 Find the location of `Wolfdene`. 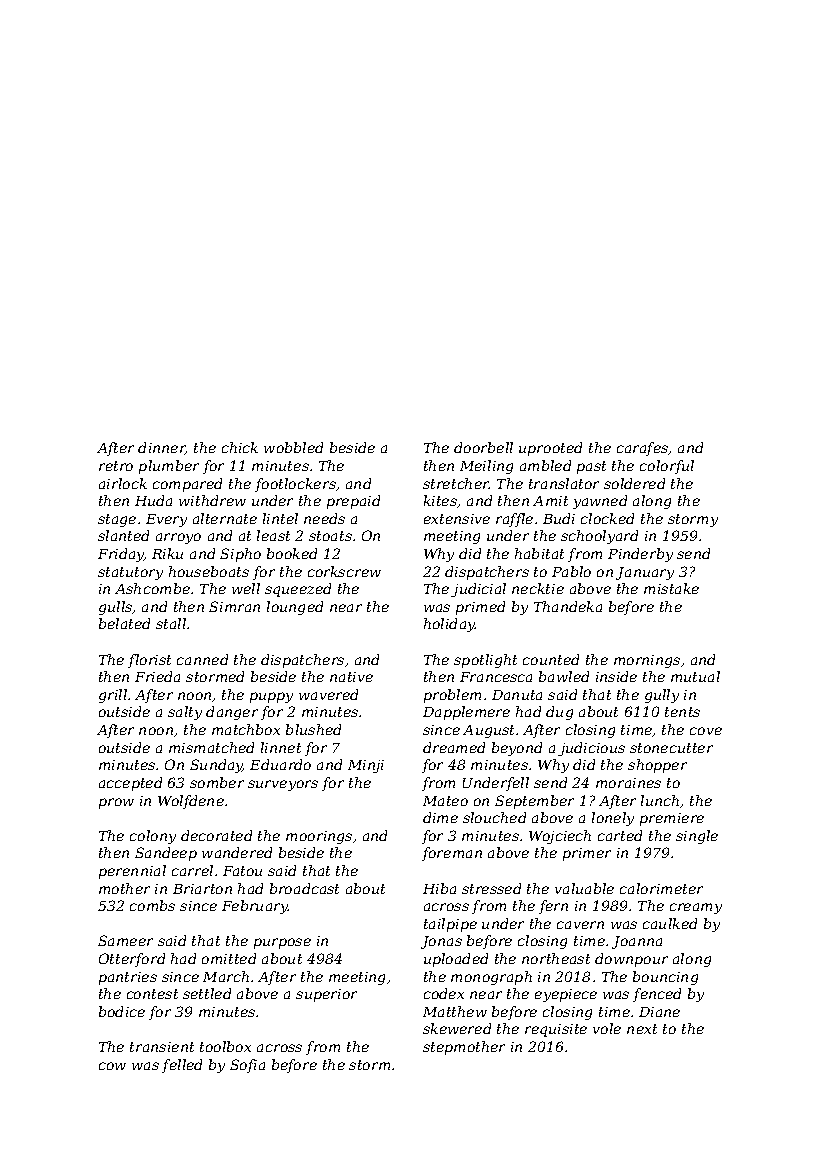

Wolfdene is located at coordinates (191, 802).
